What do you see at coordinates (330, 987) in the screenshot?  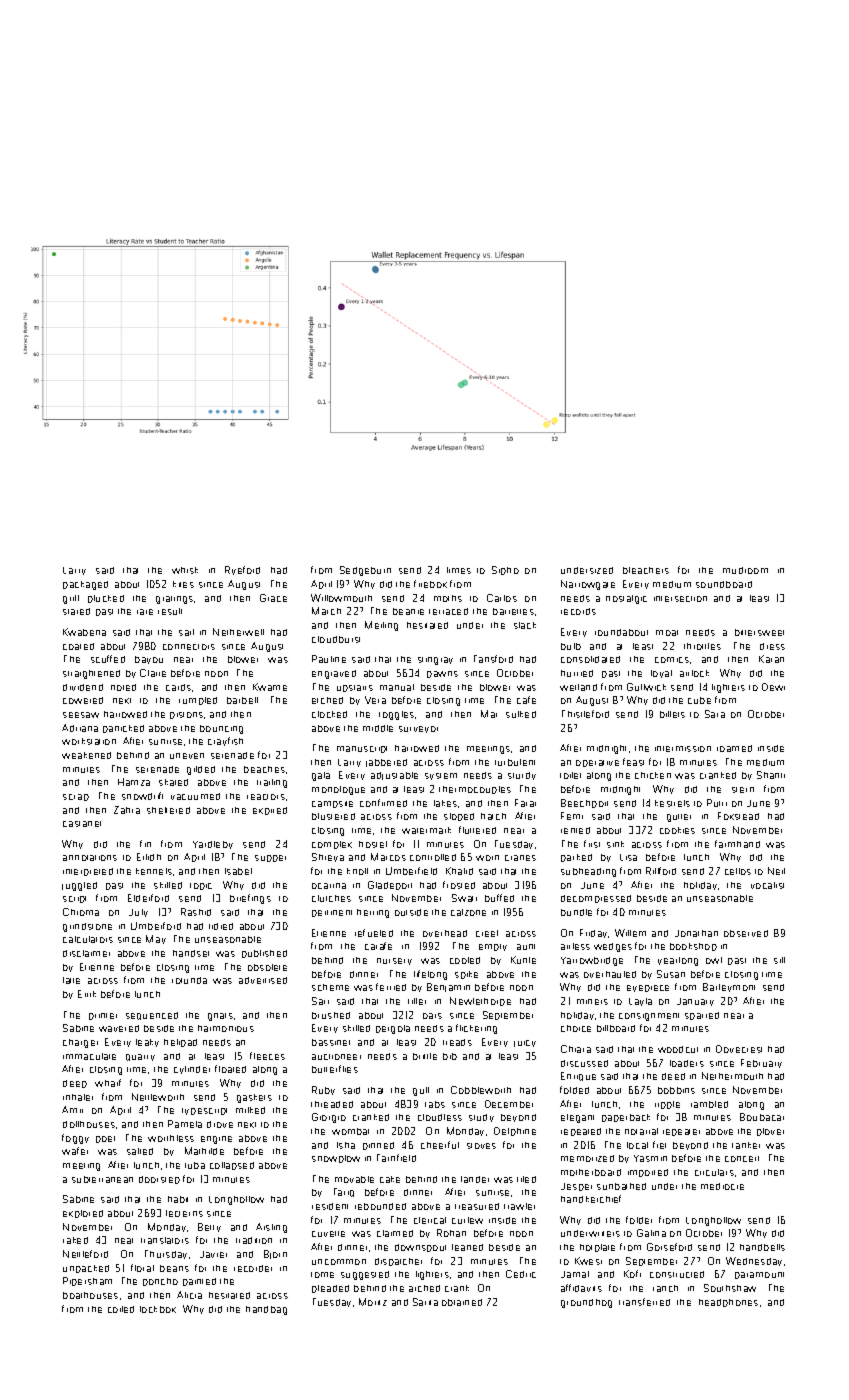 I see `scheme` at bounding box center [330, 987].
